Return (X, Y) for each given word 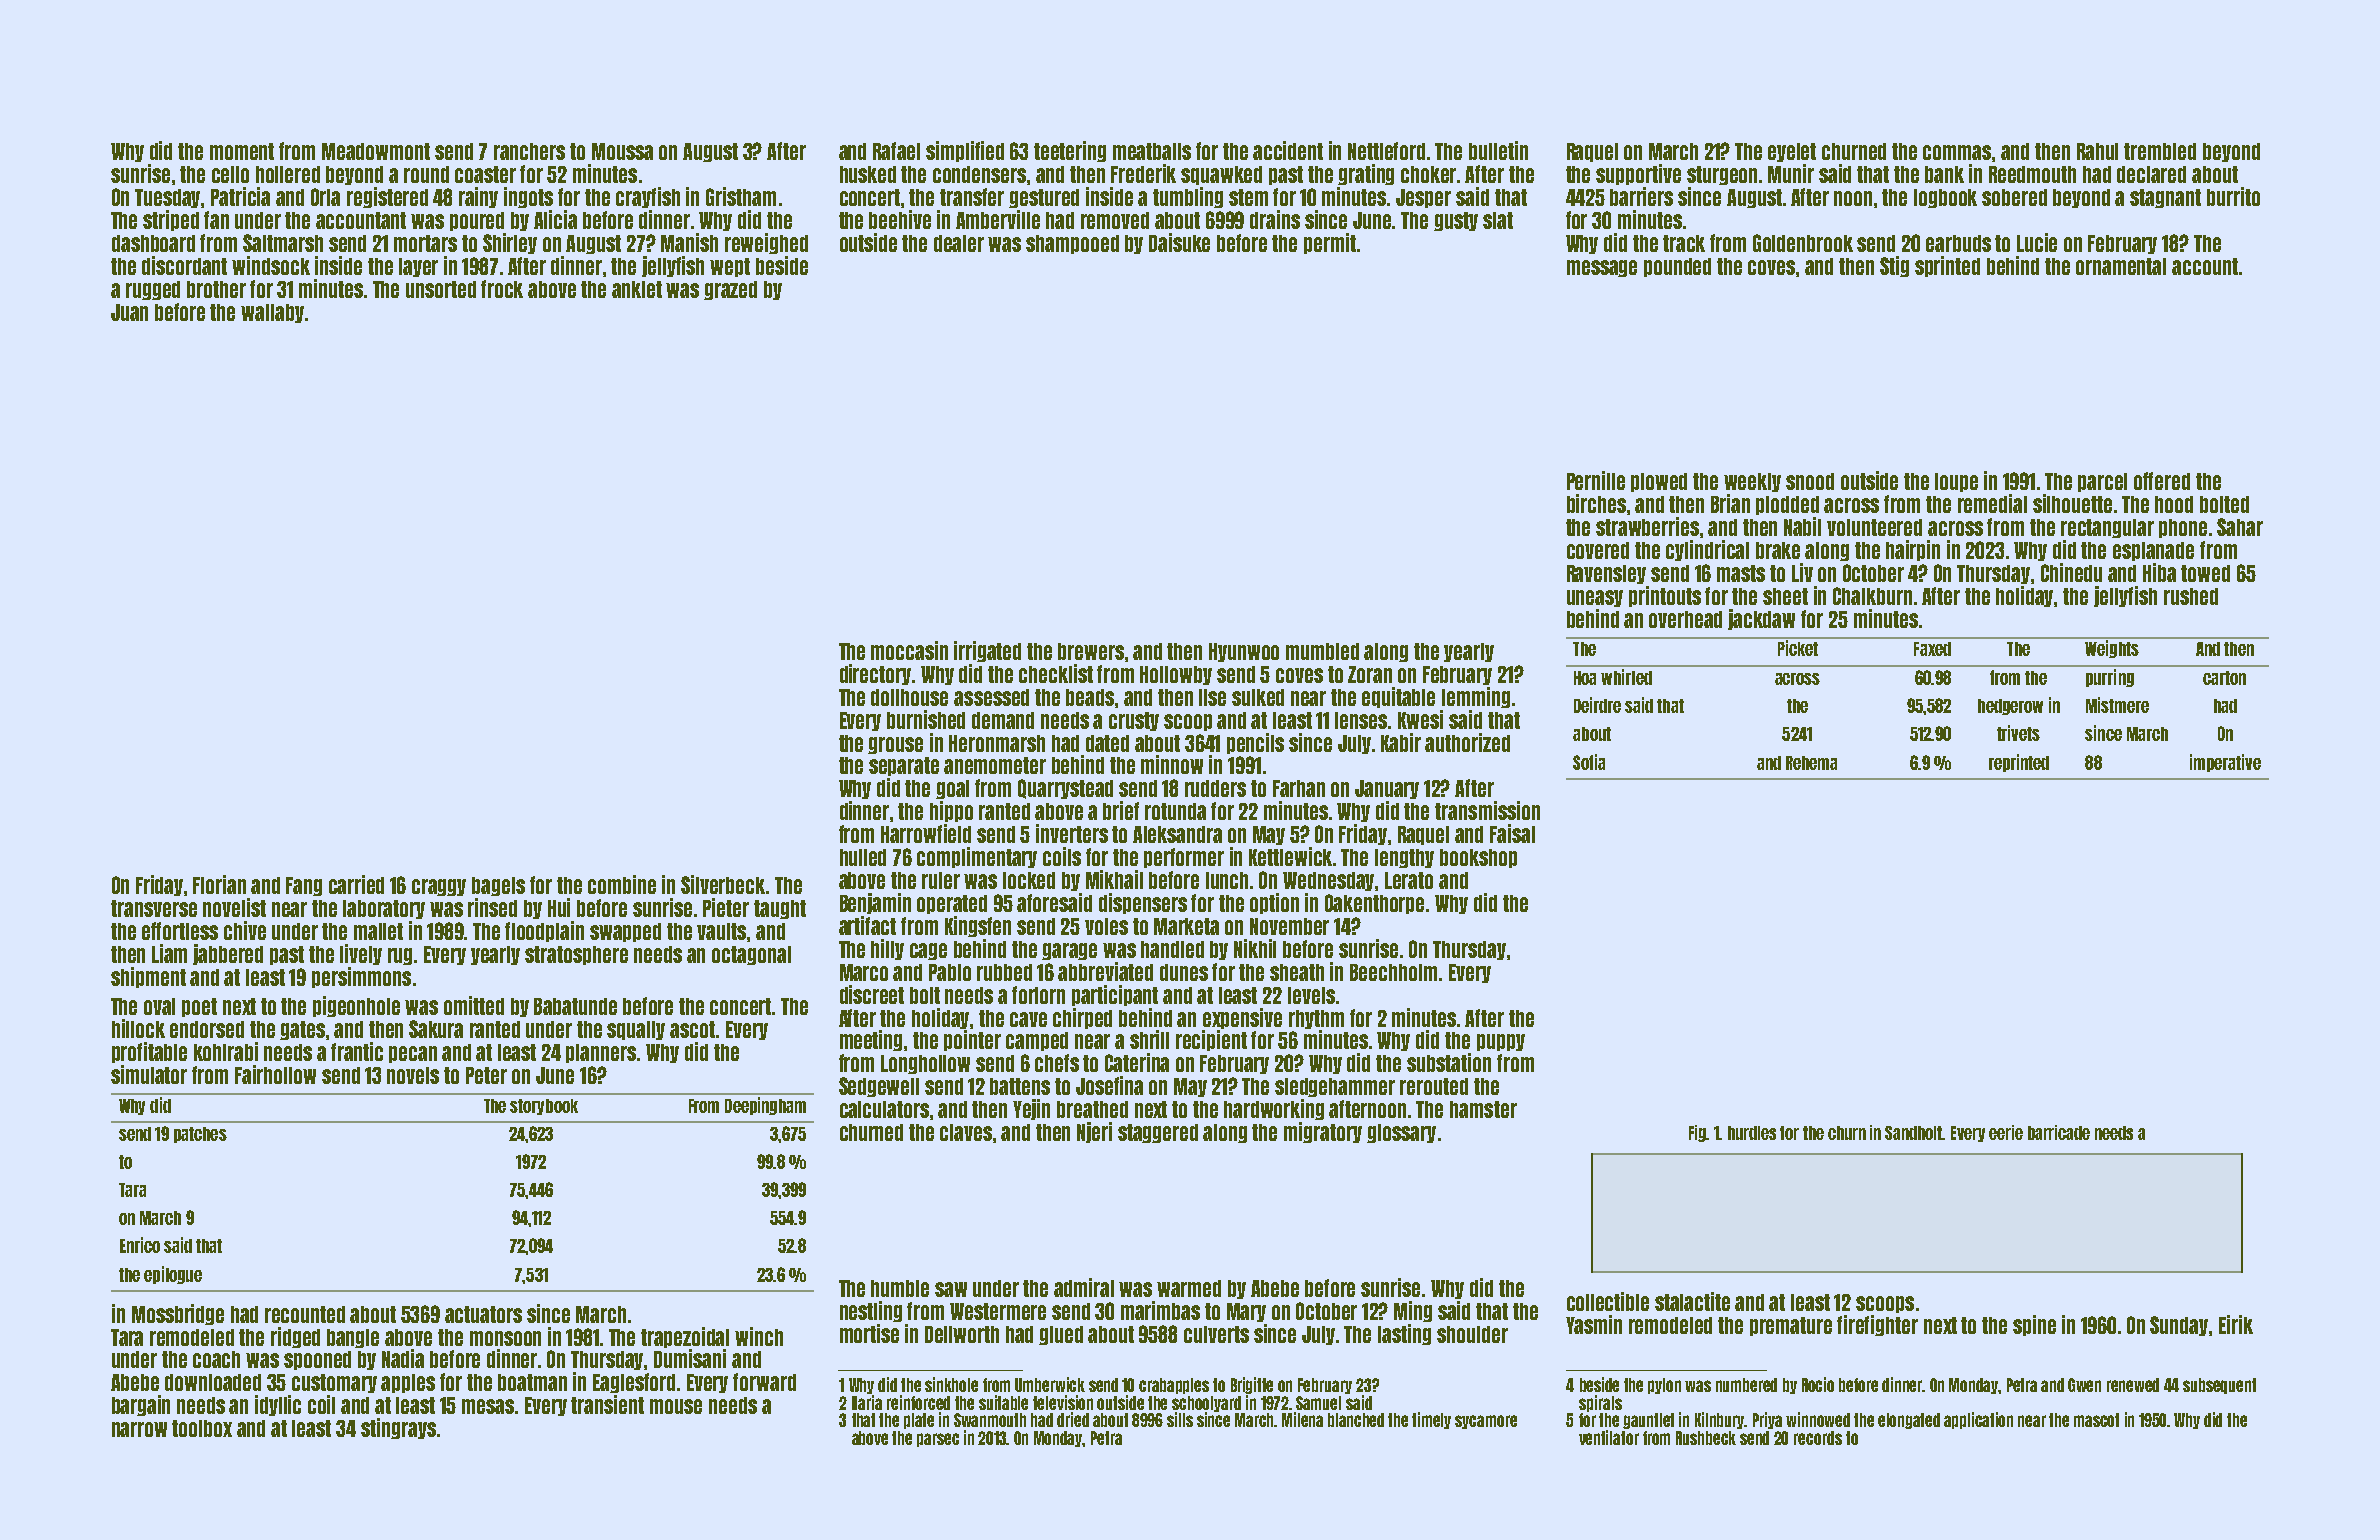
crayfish (648, 197)
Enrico (140, 1245)
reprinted (2019, 763)
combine (622, 884)
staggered (1158, 1133)
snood (1810, 481)
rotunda (1175, 811)
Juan (129, 312)
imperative (2225, 763)
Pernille (1596, 480)
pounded (1677, 267)
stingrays (398, 1428)
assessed (991, 697)
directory (875, 674)
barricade (2059, 1132)
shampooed (1072, 244)
